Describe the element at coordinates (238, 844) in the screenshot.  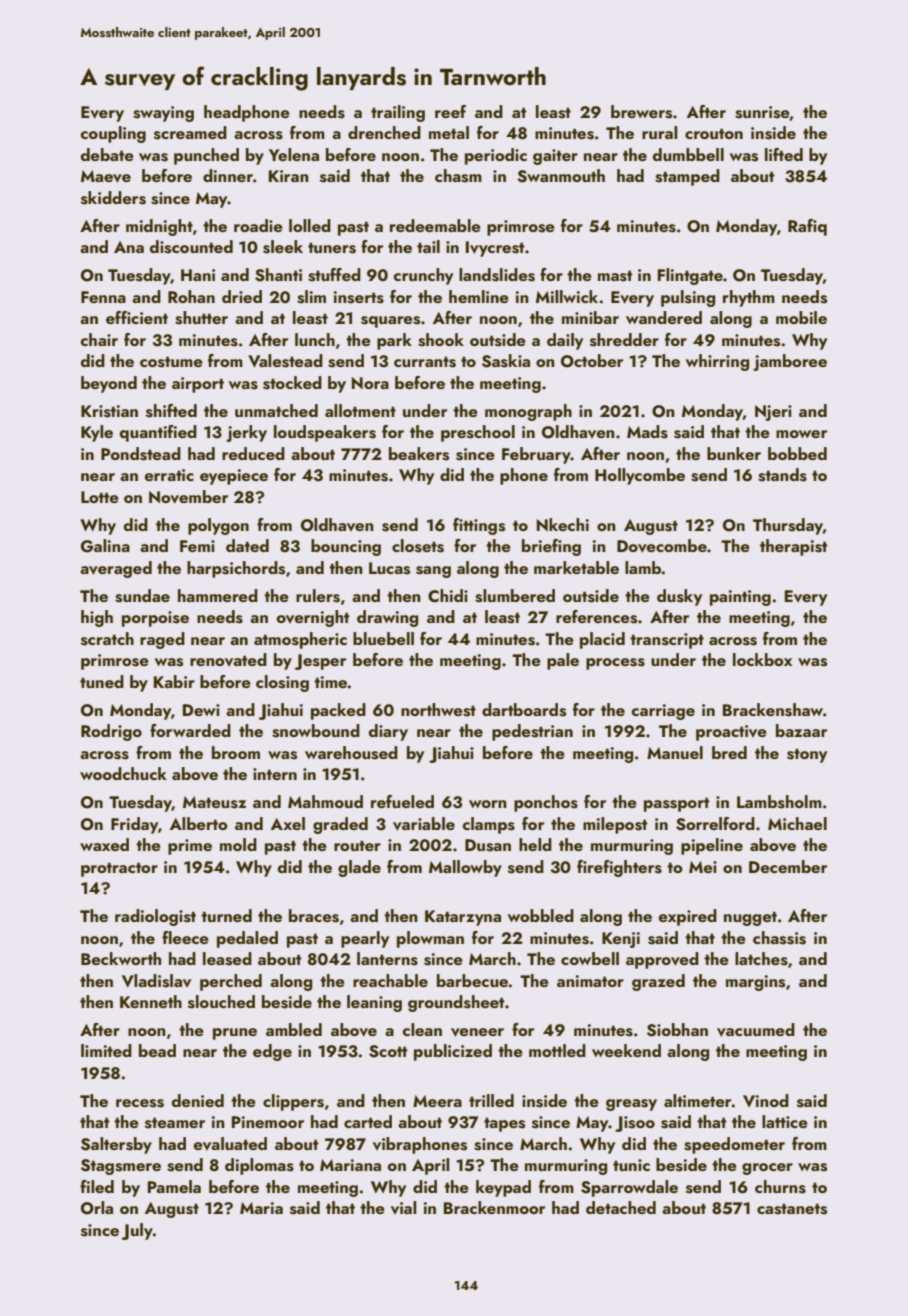
I see `mold` at that location.
